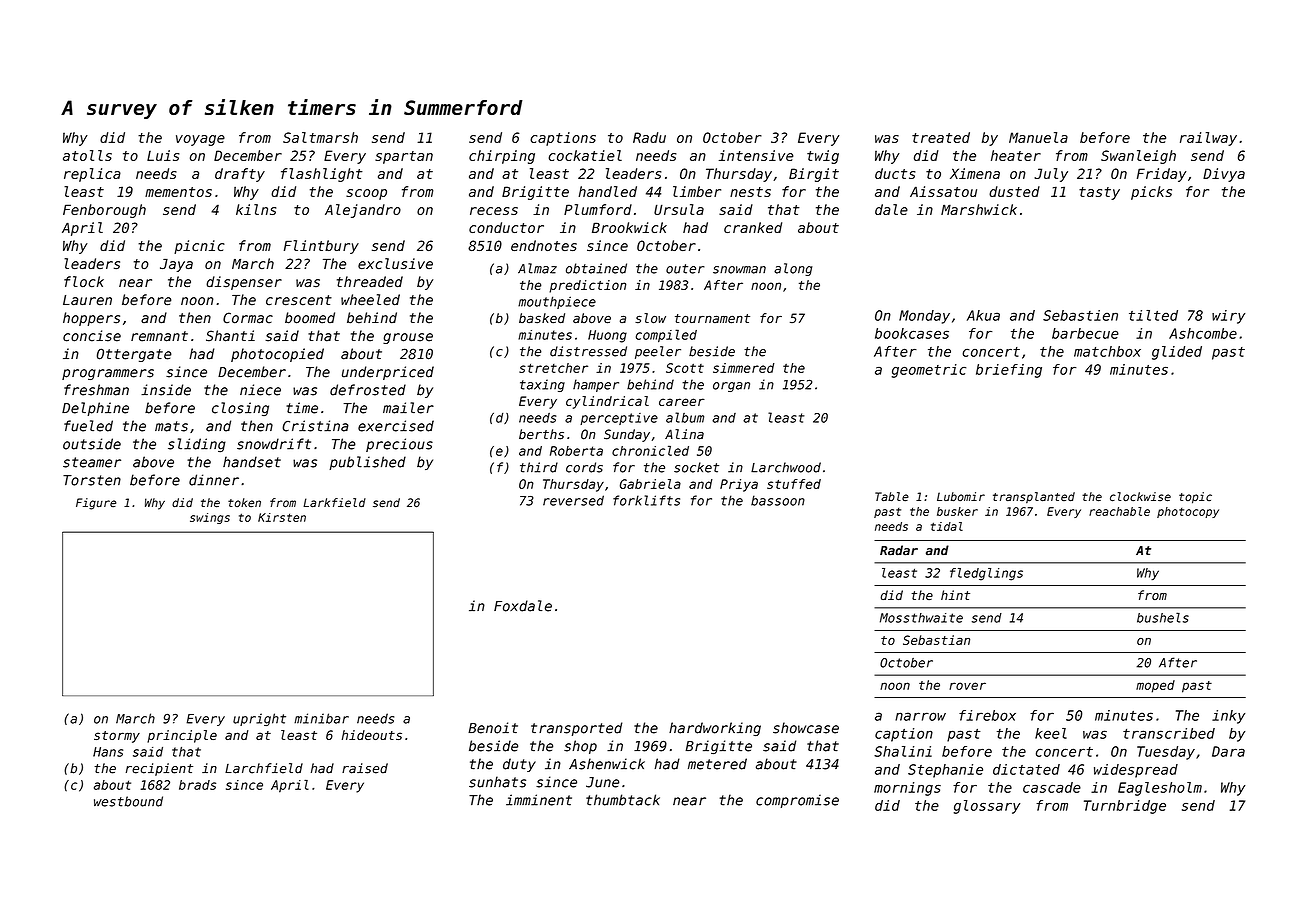  I want to click on twig, so click(823, 157).
